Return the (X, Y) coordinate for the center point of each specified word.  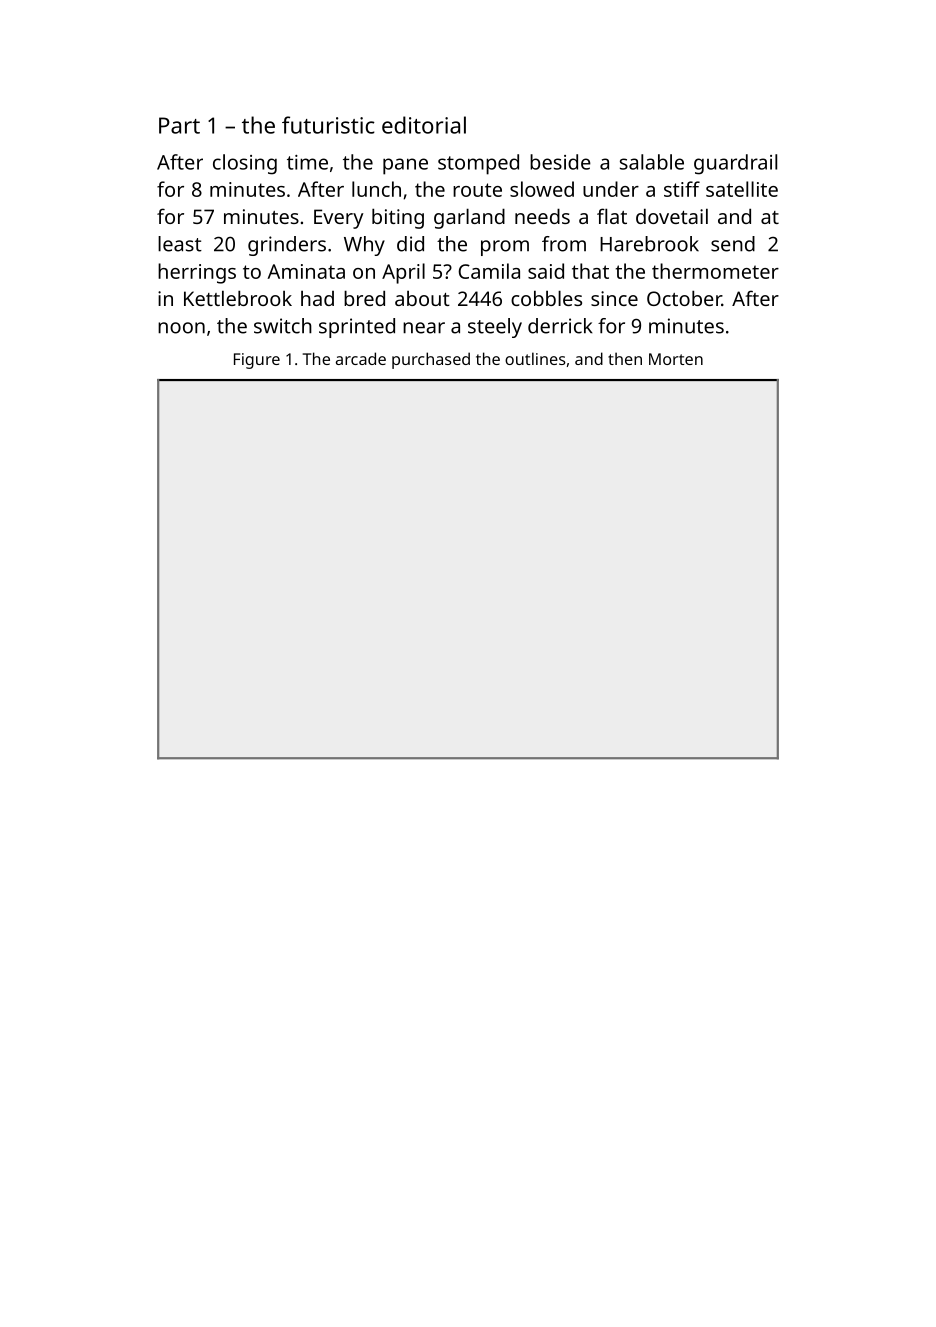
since (614, 298)
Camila (489, 271)
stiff (682, 189)
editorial (424, 125)
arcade (361, 358)
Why (364, 246)
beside (560, 162)
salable (652, 162)
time (307, 162)
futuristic (328, 125)
